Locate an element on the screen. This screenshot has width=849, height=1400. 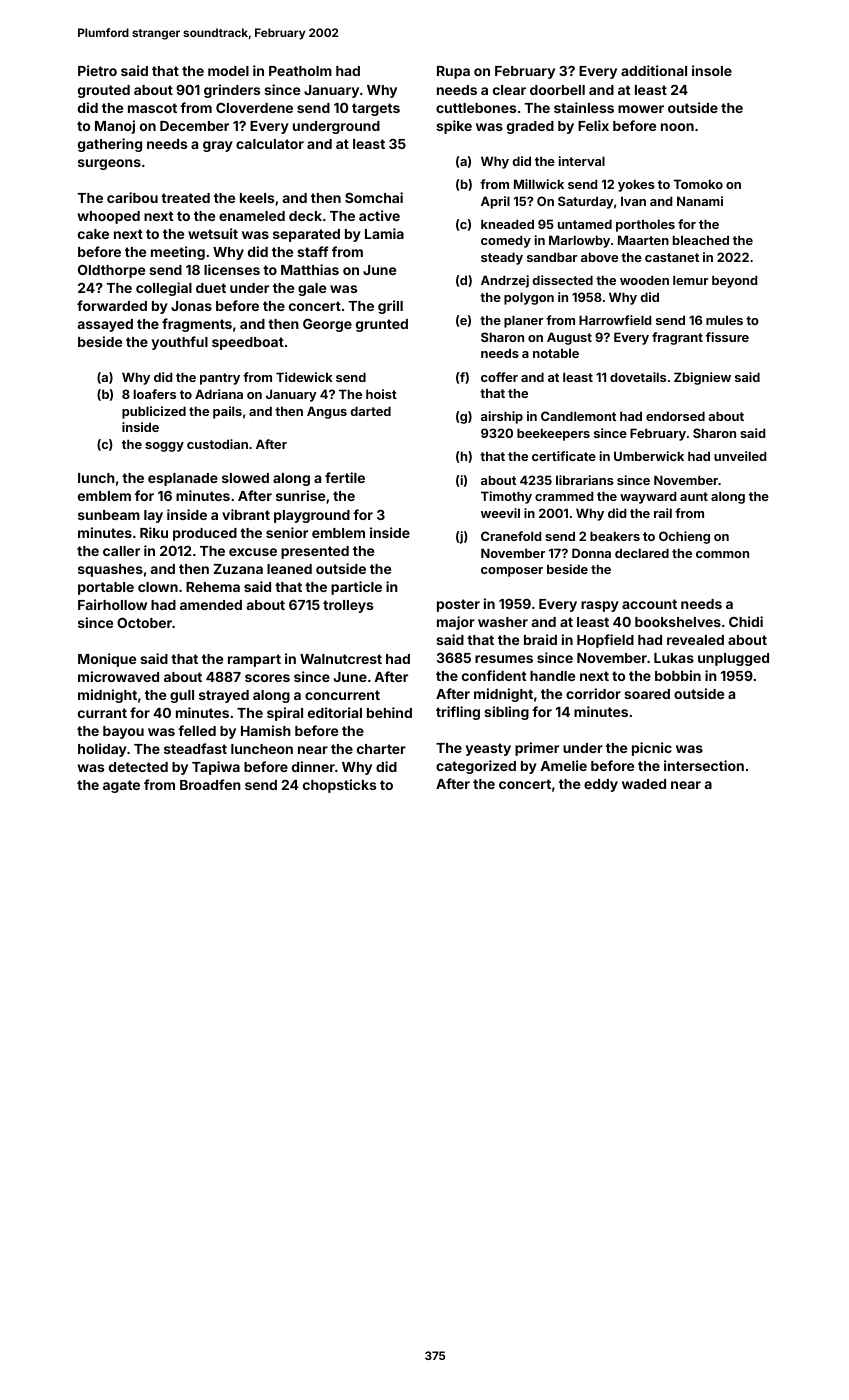
playground is located at coordinates (312, 516).
